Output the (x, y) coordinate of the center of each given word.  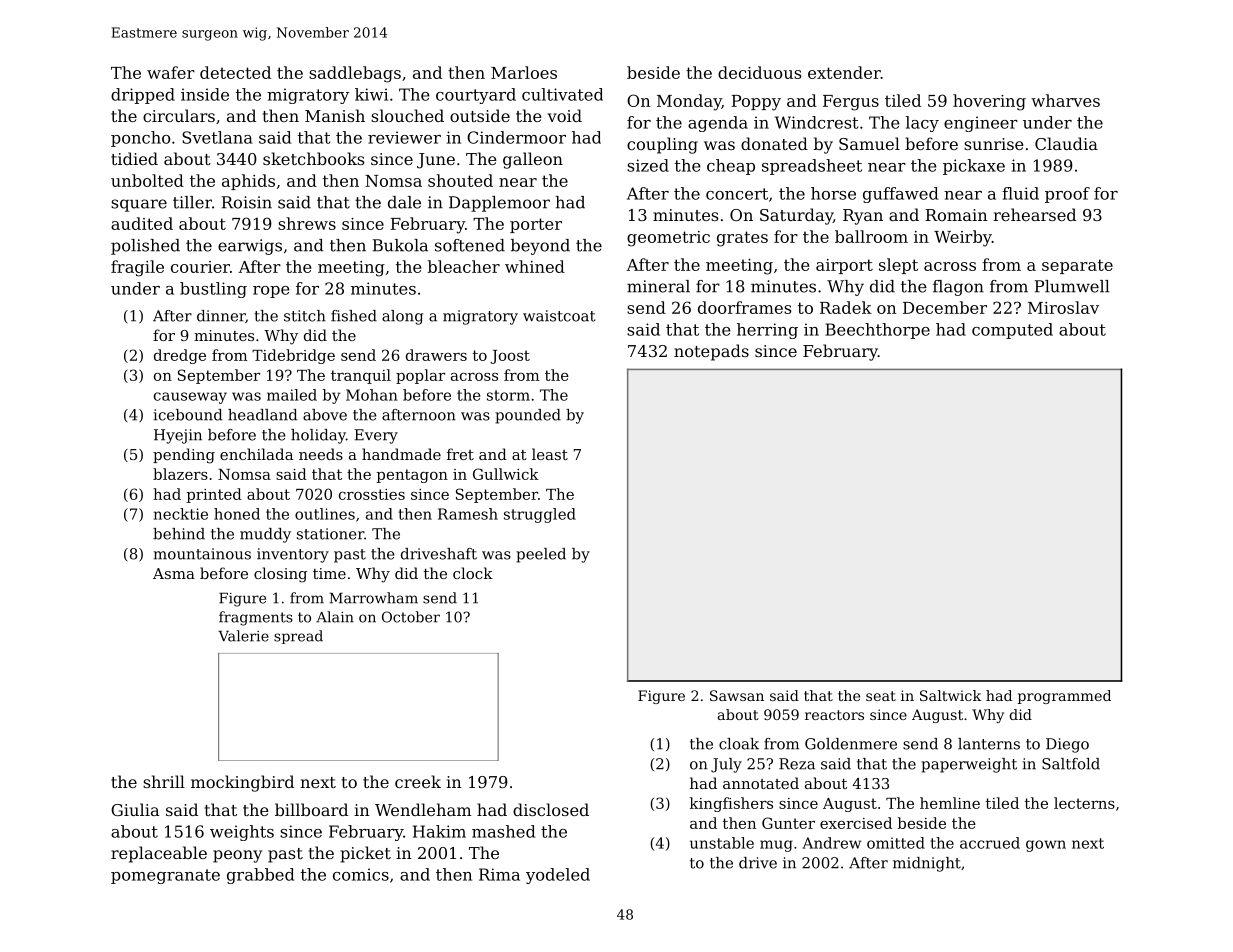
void (564, 115)
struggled (540, 515)
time (329, 573)
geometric (668, 239)
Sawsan (737, 695)
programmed (1064, 697)
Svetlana (217, 137)
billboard (311, 809)
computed (1012, 331)
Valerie (243, 636)
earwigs (250, 247)
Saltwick (950, 695)
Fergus (851, 103)
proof (1067, 195)
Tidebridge (293, 356)
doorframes (744, 307)
